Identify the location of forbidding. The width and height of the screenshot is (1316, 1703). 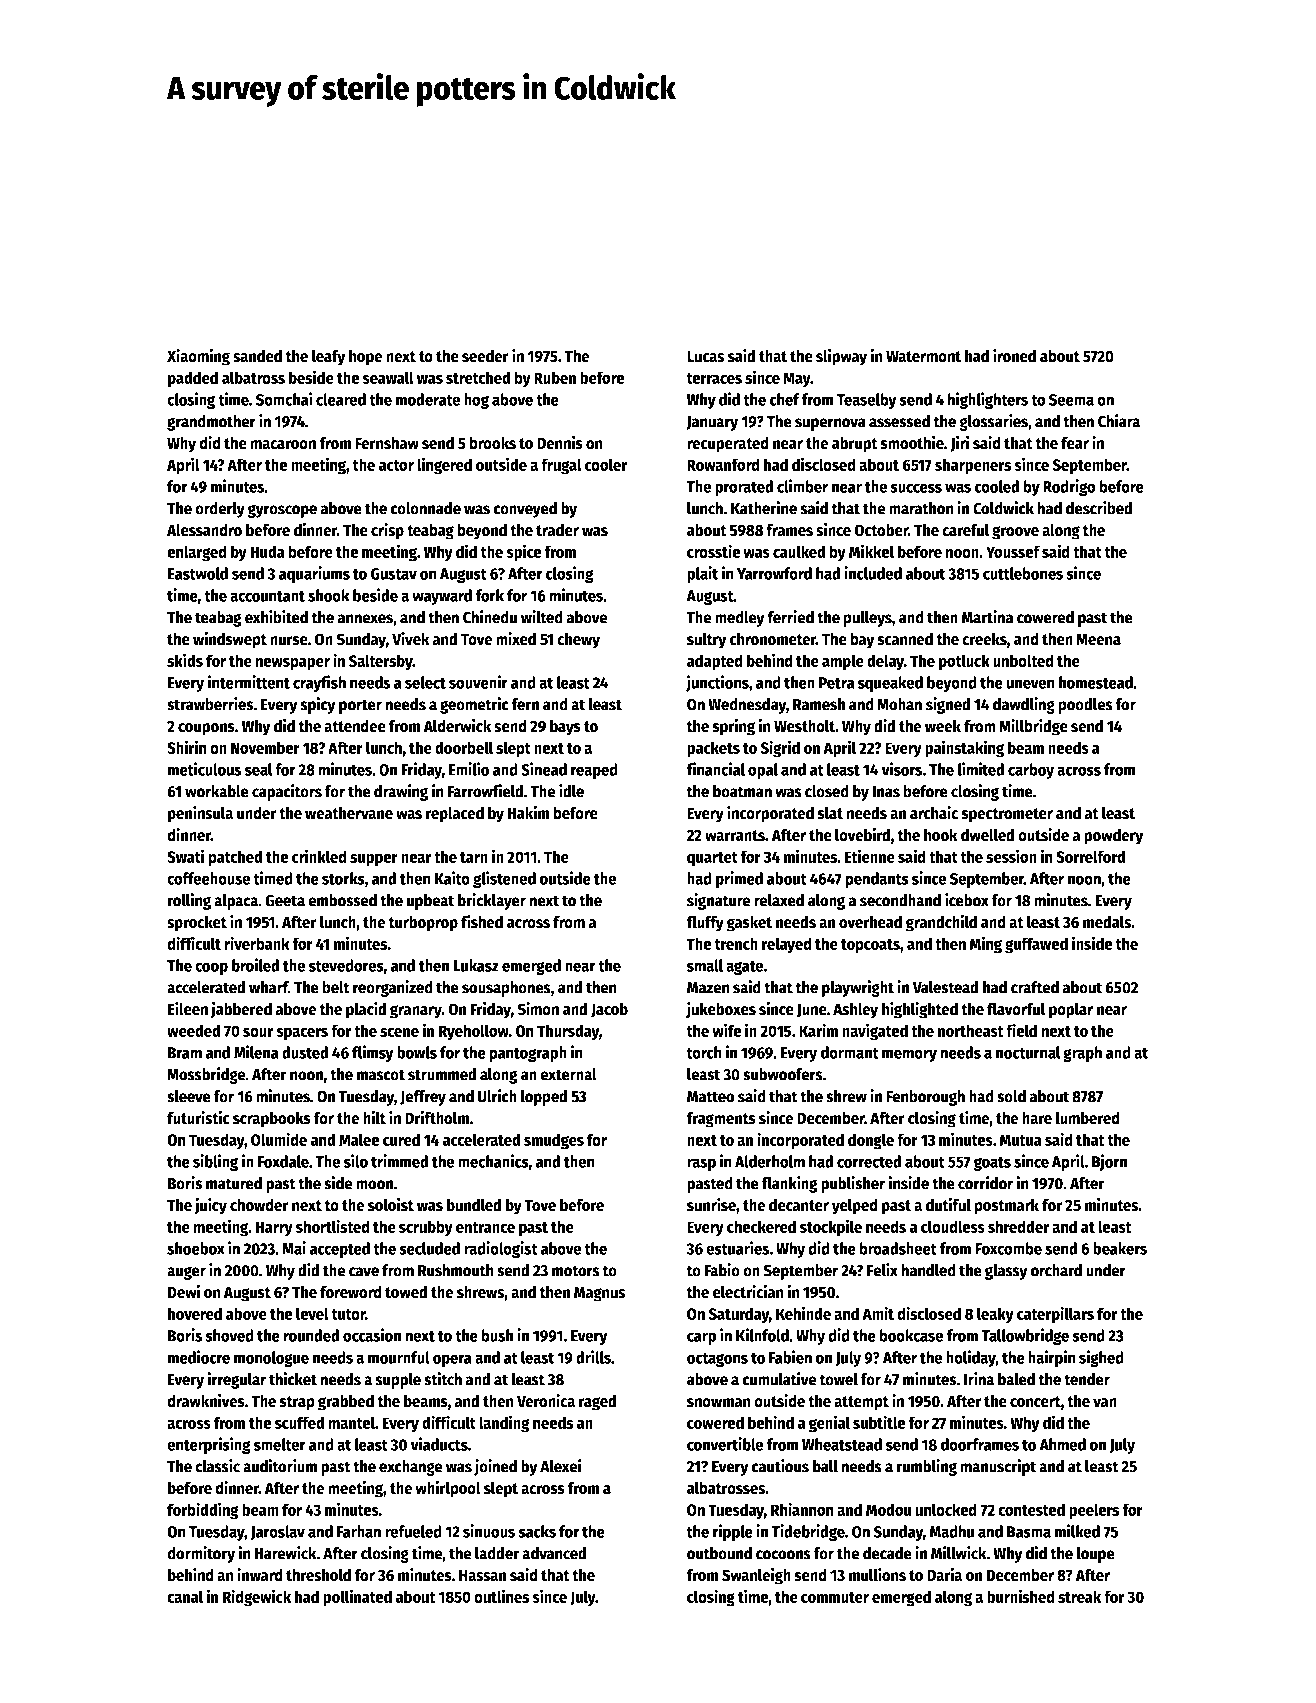
(203, 1511).
